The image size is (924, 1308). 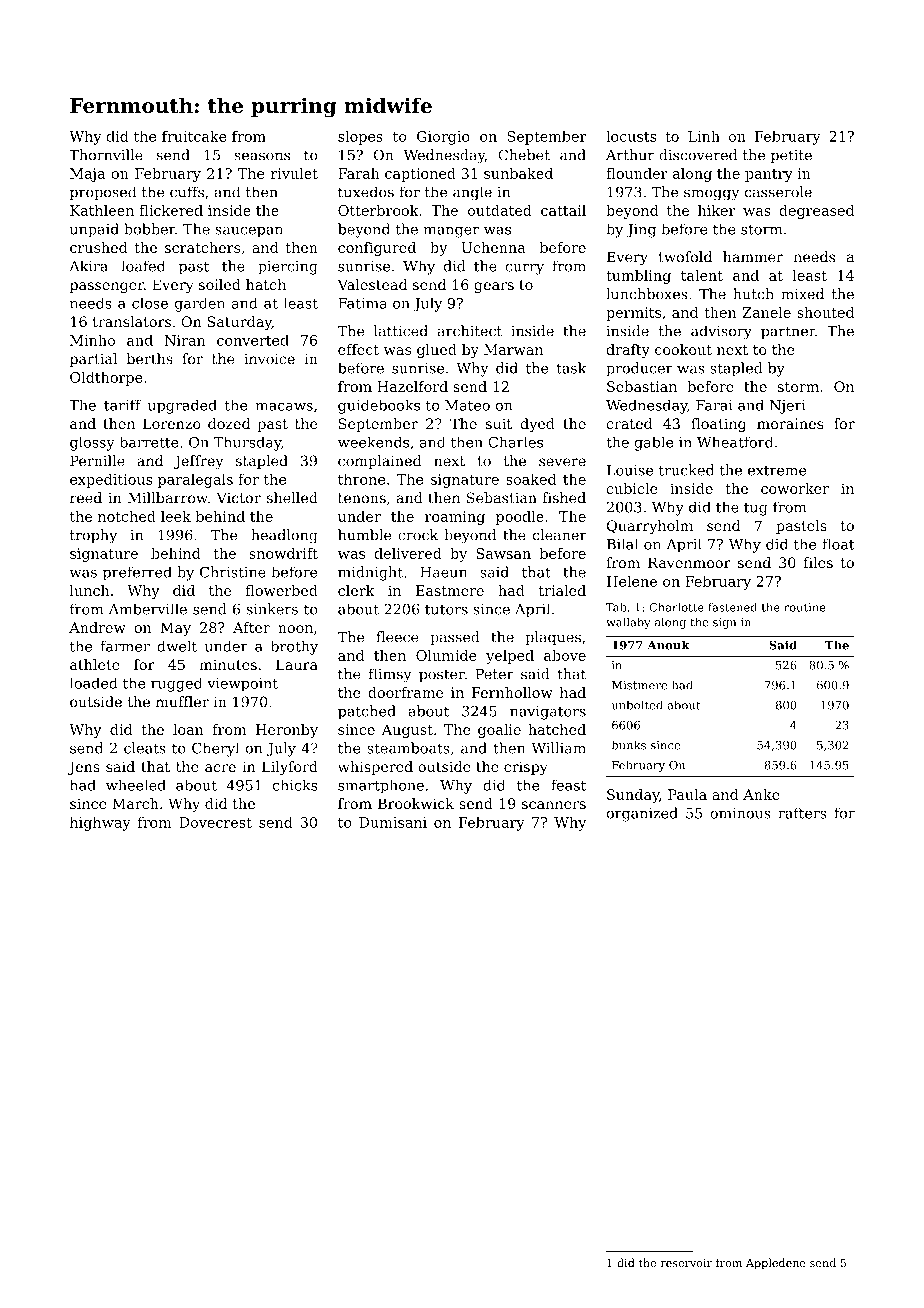 What do you see at coordinates (194, 136) in the page?
I see `fruitcake` at bounding box center [194, 136].
